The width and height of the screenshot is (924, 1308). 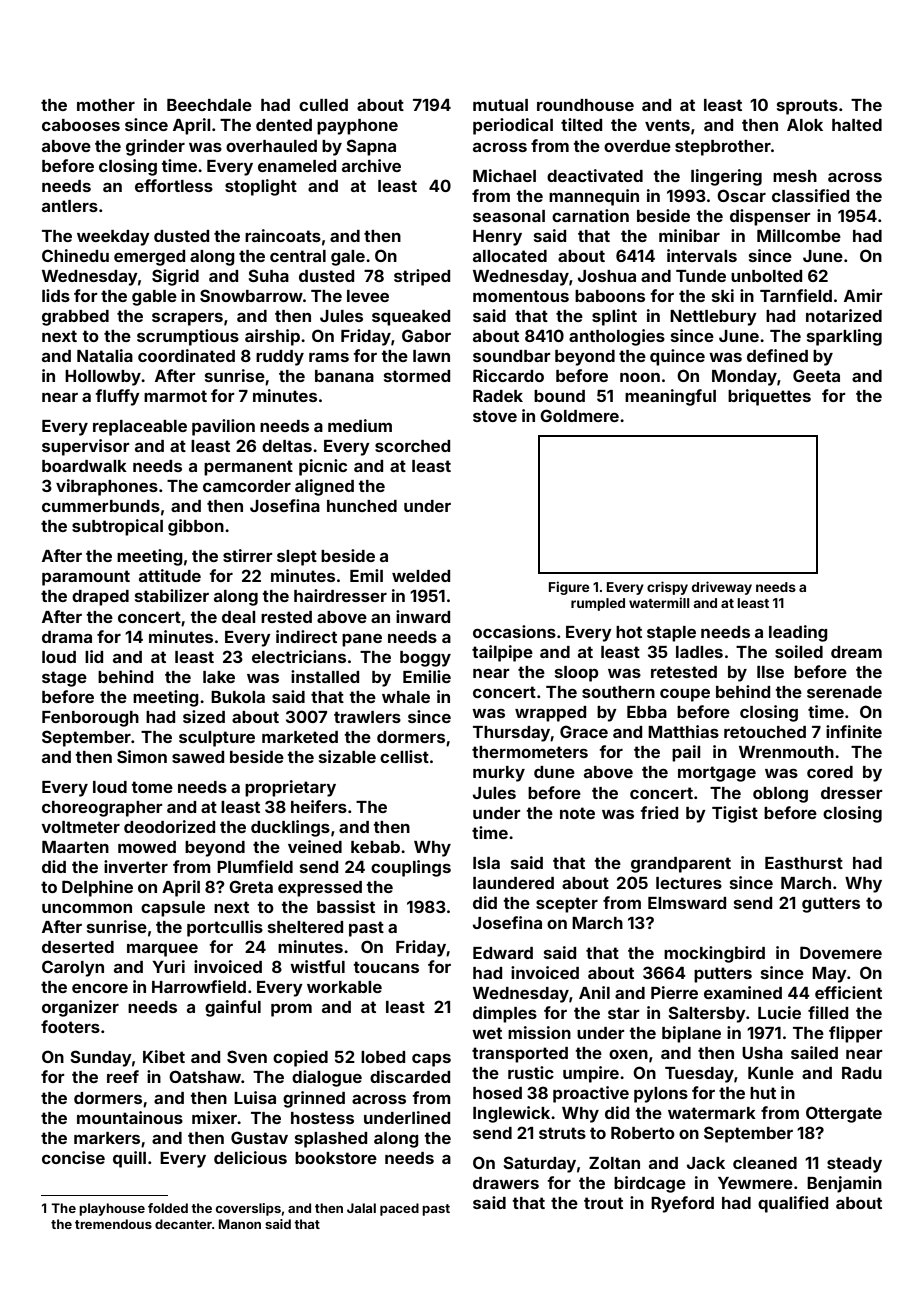 What do you see at coordinates (411, 868) in the screenshot?
I see `couplings` at bounding box center [411, 868].
